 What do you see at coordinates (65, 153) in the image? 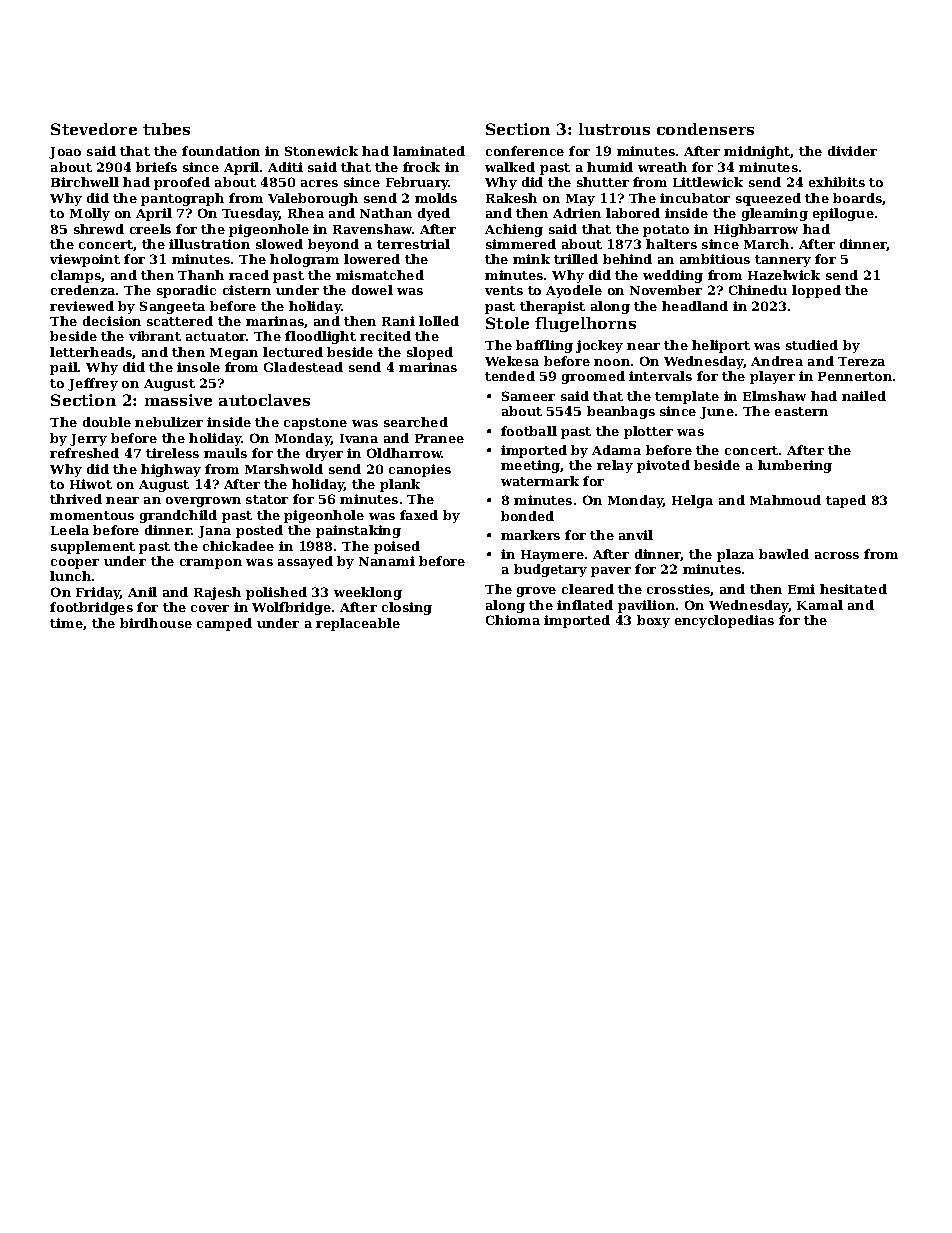
I see `Joao` at bounding box center [65, 153].
